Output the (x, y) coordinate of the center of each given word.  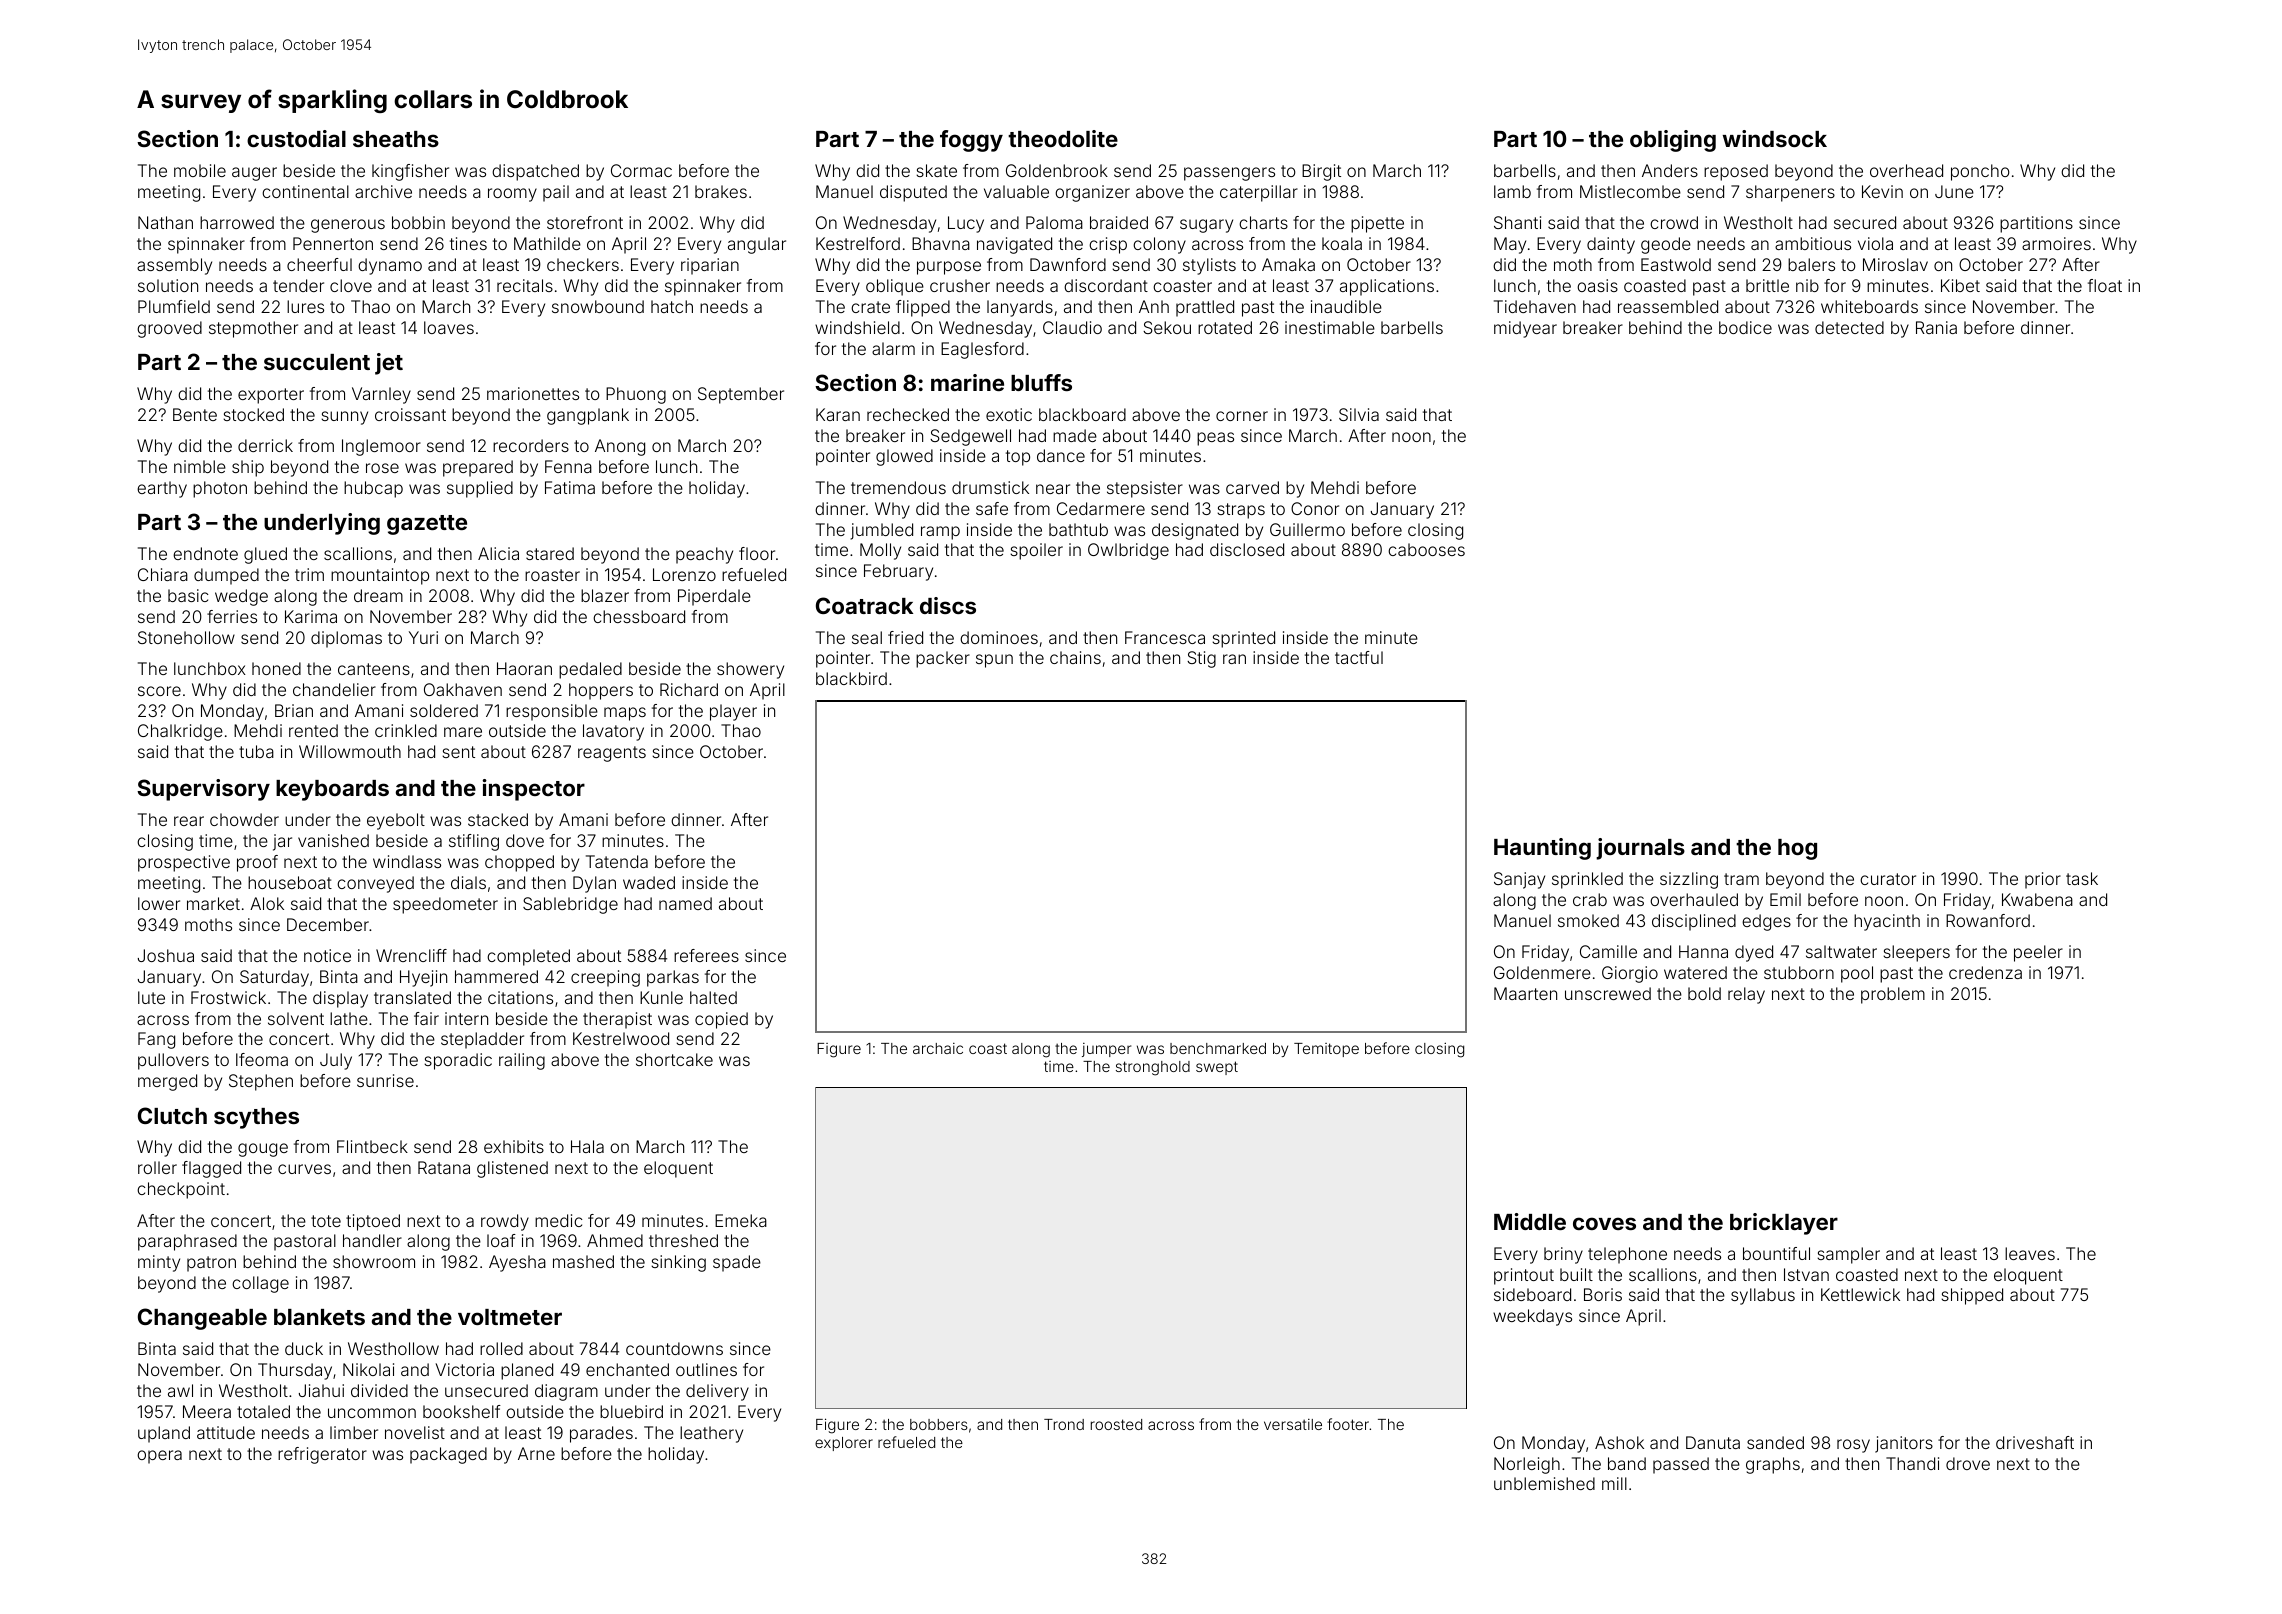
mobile (200, 170)
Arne (536, 1453)
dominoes (999, 637)
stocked (253, 414)
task (2082, 878)
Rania (1936, 327)
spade (737, 1263)
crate (870, 307)
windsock (1775, 138)
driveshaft (2035, 1442)
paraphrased (187, 1242)
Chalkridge (180, 732)
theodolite (1063, 138)
